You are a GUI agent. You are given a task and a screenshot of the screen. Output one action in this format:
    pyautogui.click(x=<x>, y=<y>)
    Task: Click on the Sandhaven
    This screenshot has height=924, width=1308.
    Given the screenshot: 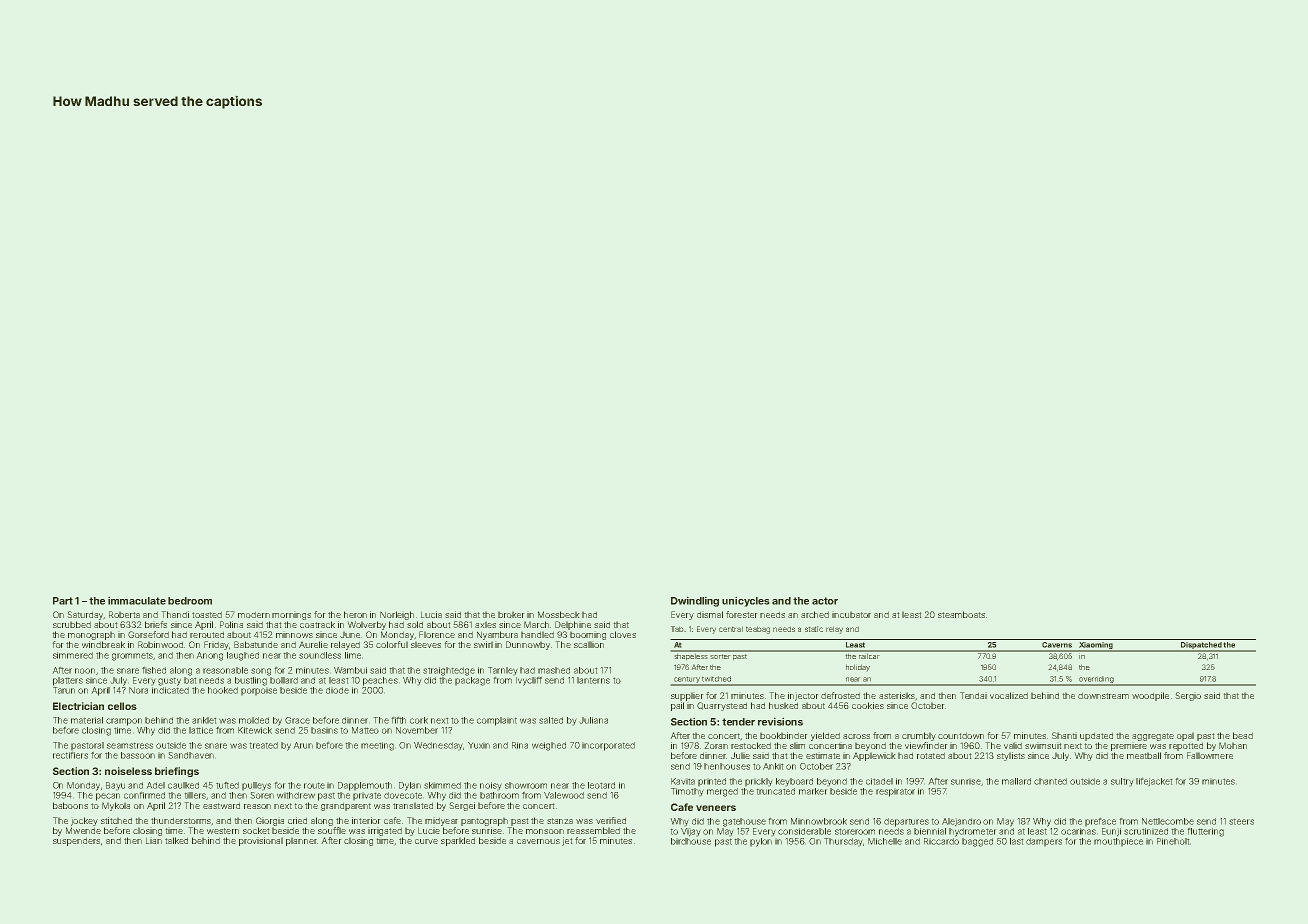 What is the action you would take?
    pyautogui.click(x=191, y=755)
